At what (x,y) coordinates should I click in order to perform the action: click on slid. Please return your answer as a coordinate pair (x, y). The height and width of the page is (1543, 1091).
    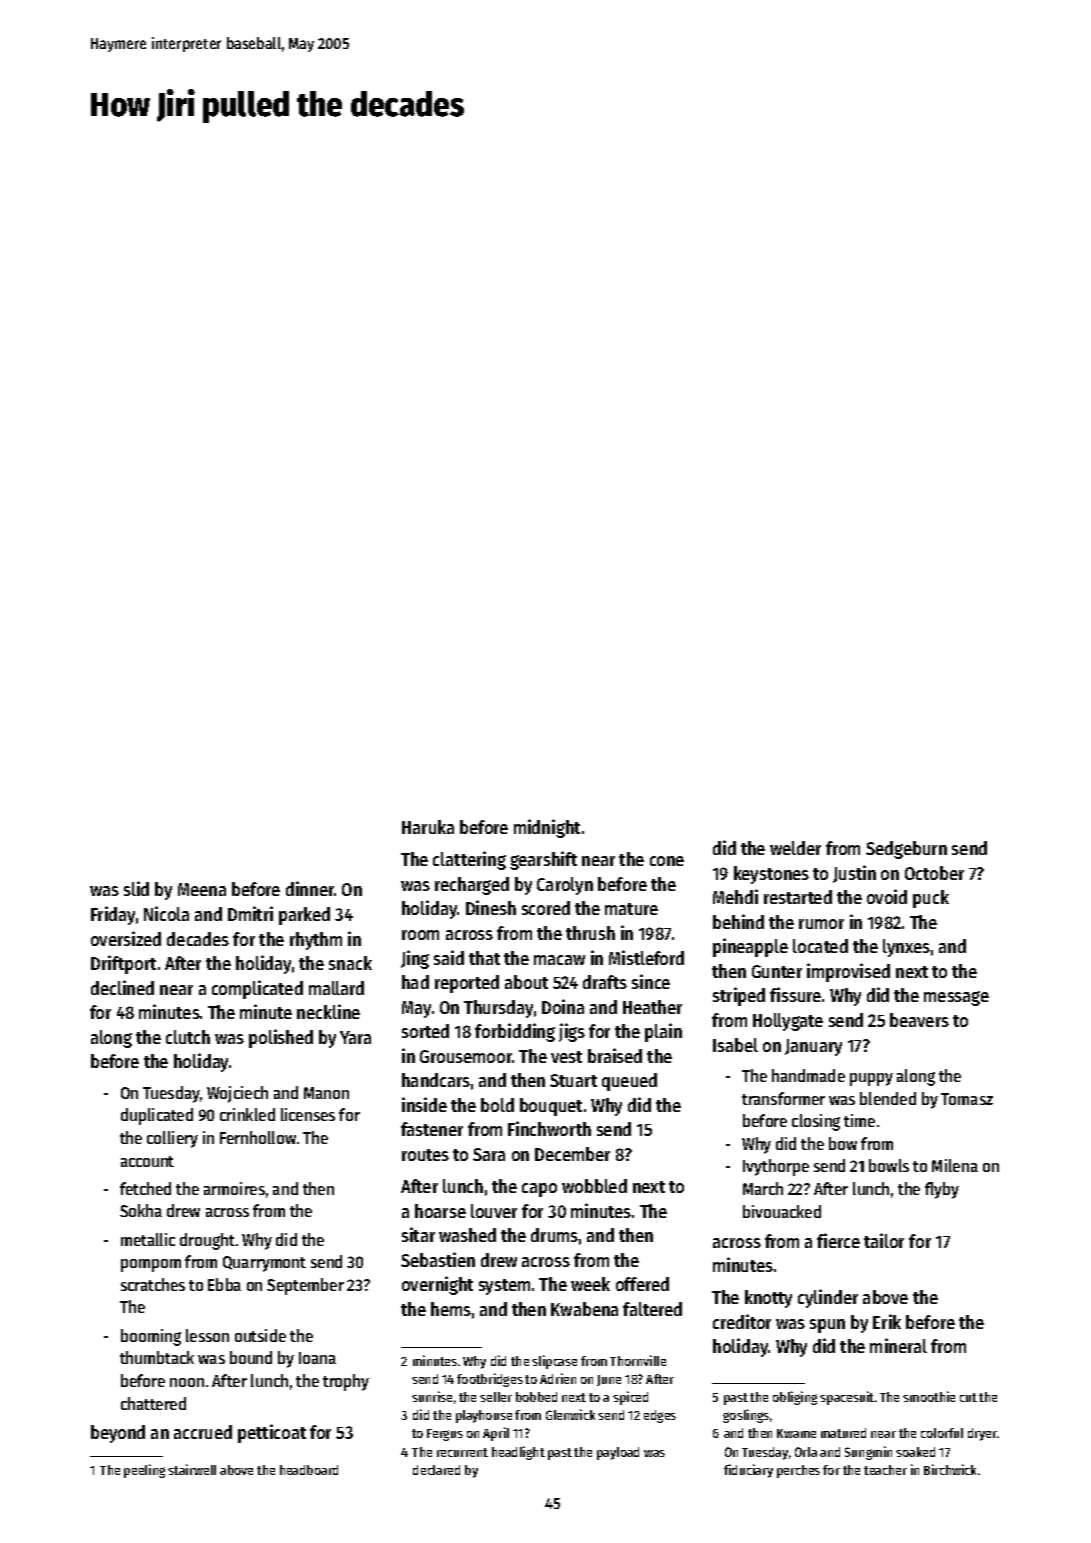
    Looking at the image, I should click on (136, 888).
